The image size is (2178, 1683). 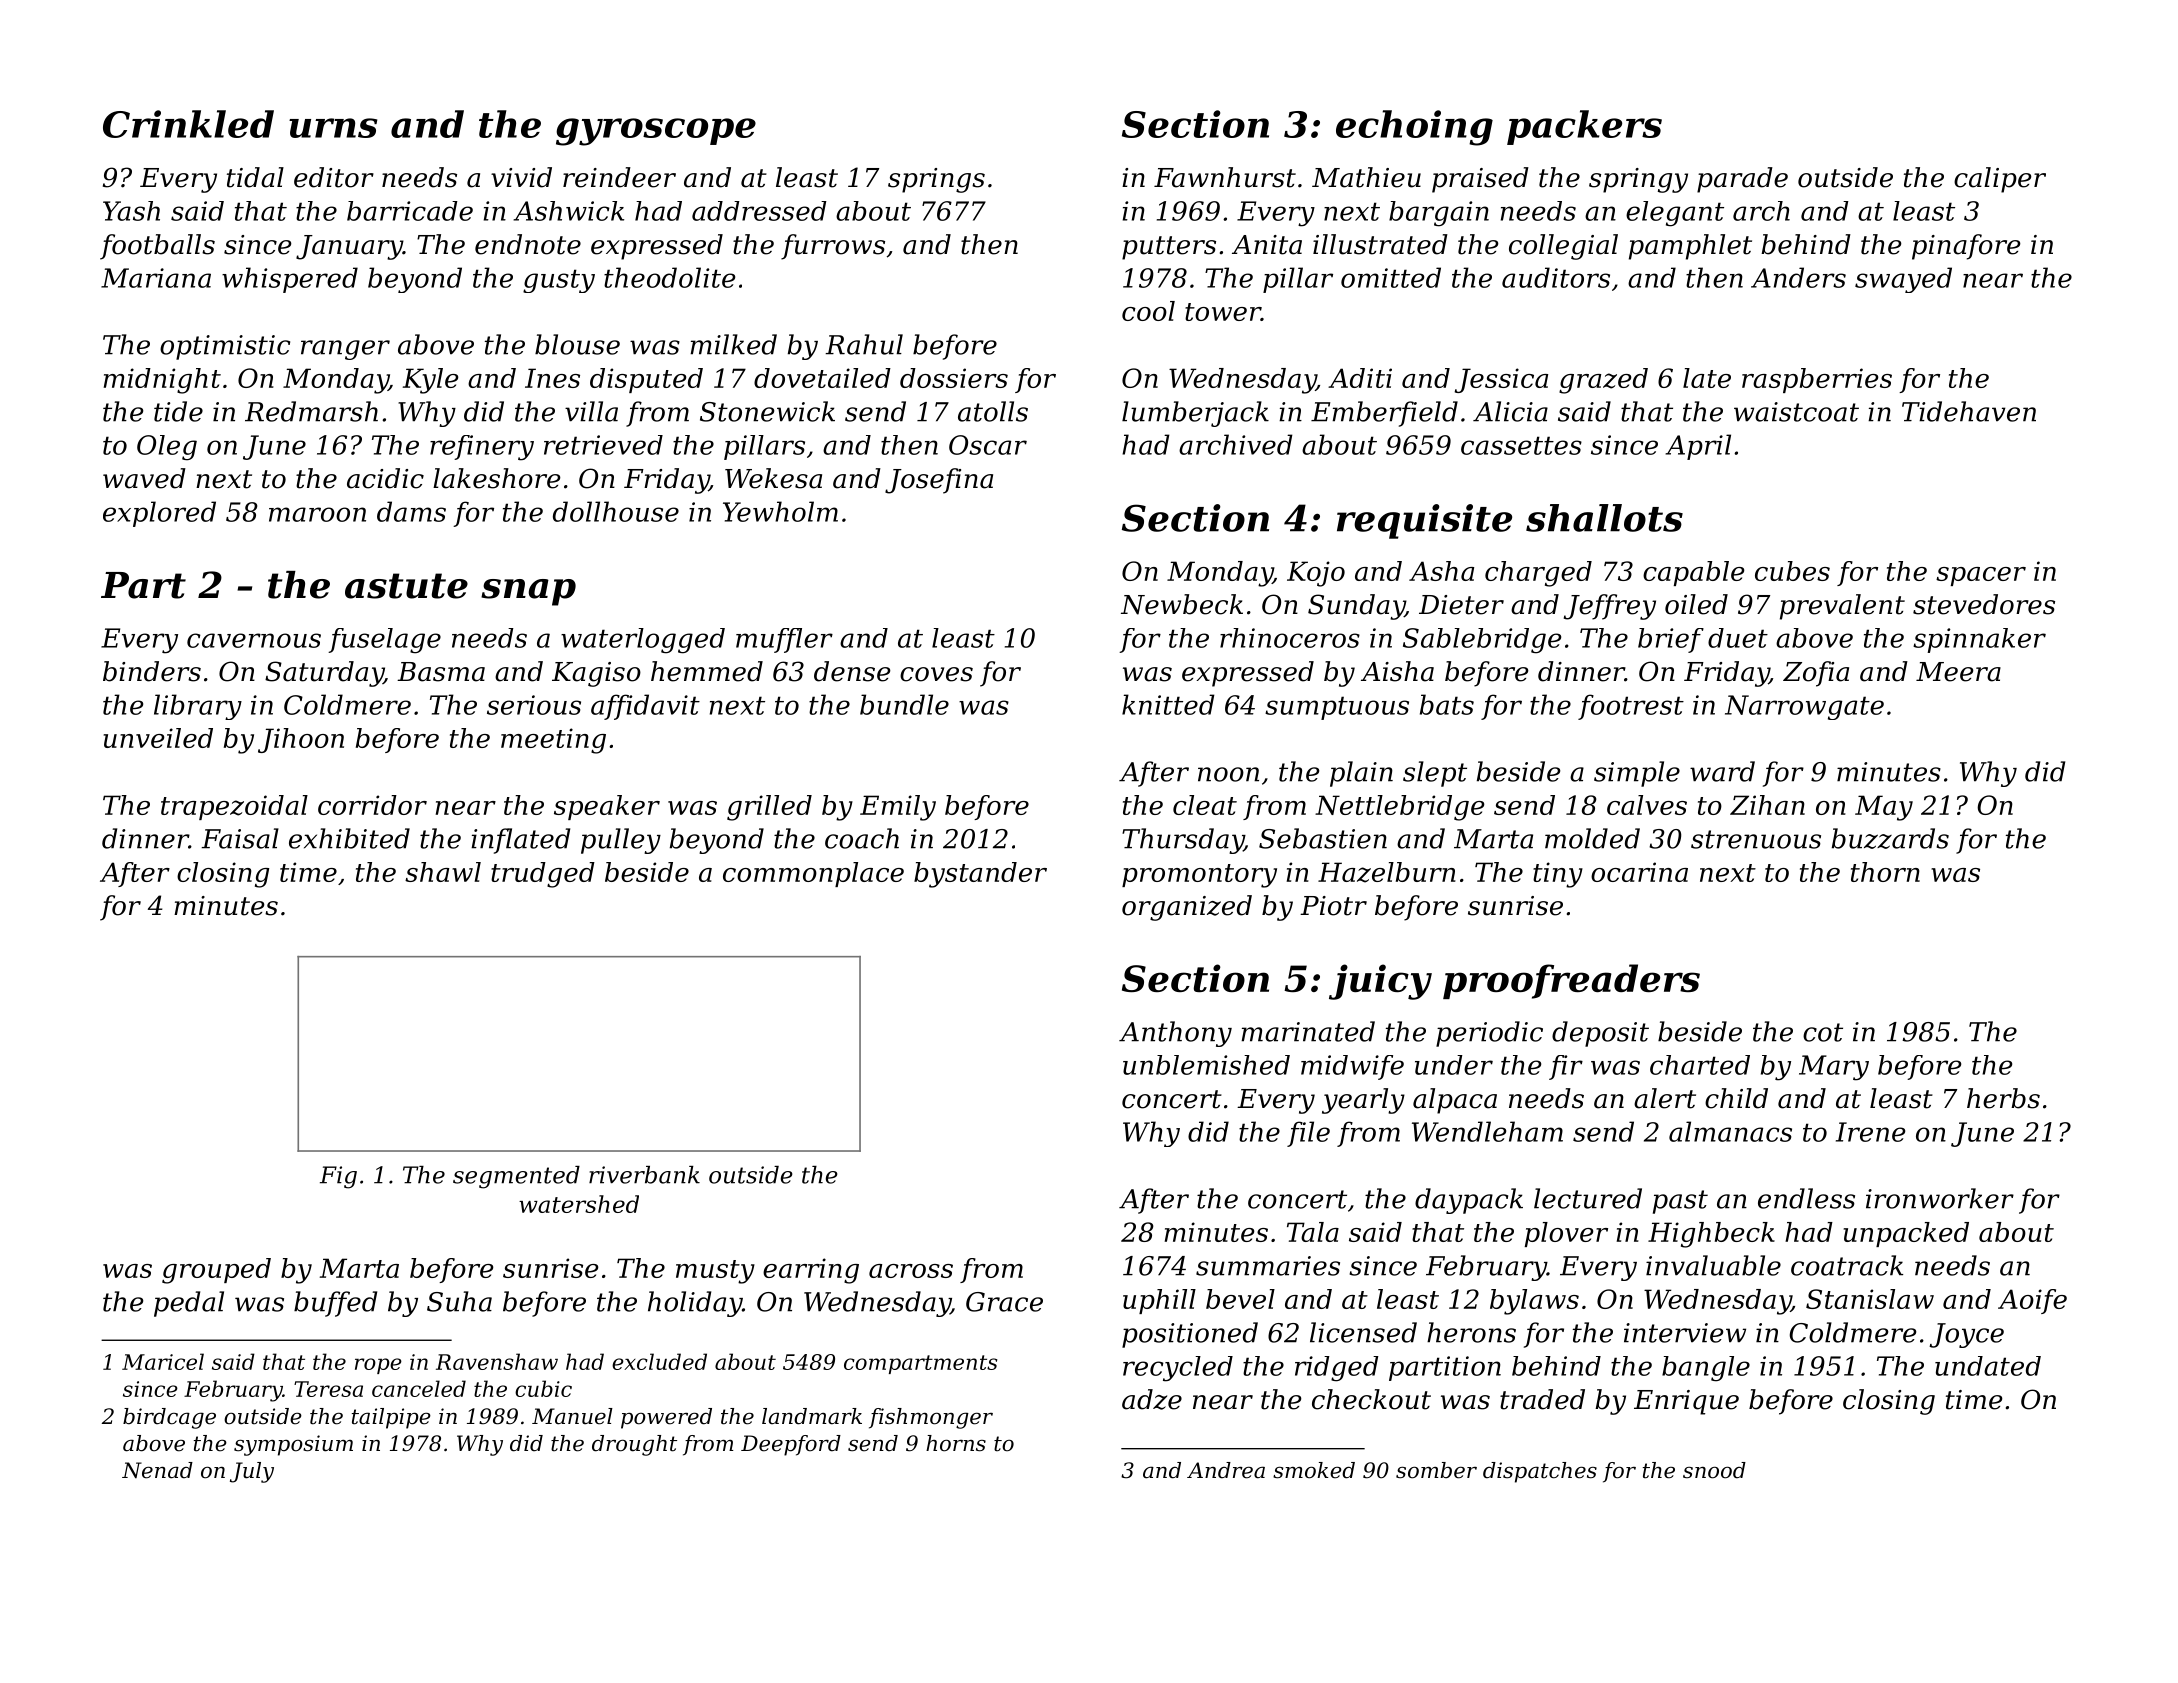 I want to click on Faisal, so click(x=240, y=838).
